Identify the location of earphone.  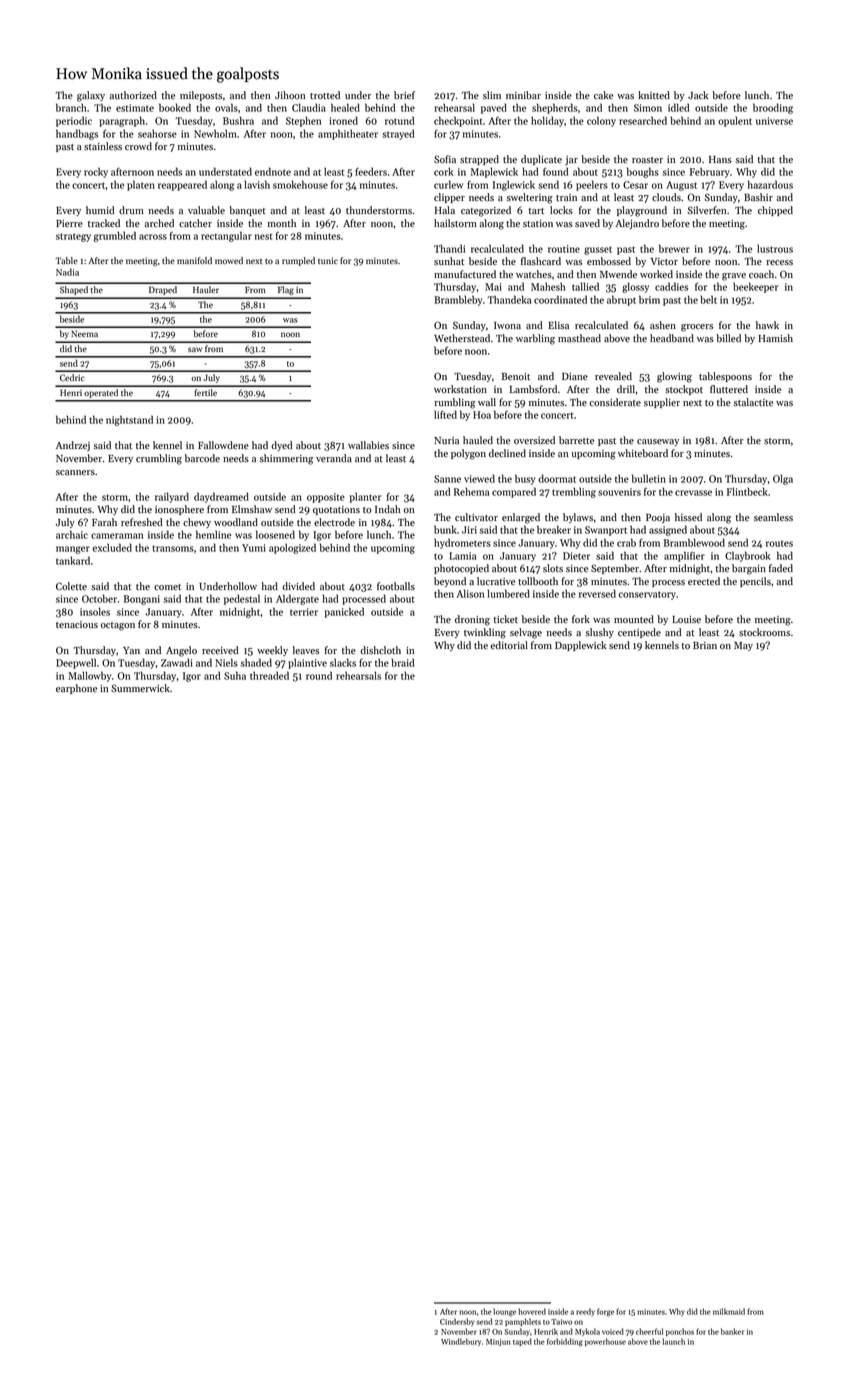
(76, 689).
